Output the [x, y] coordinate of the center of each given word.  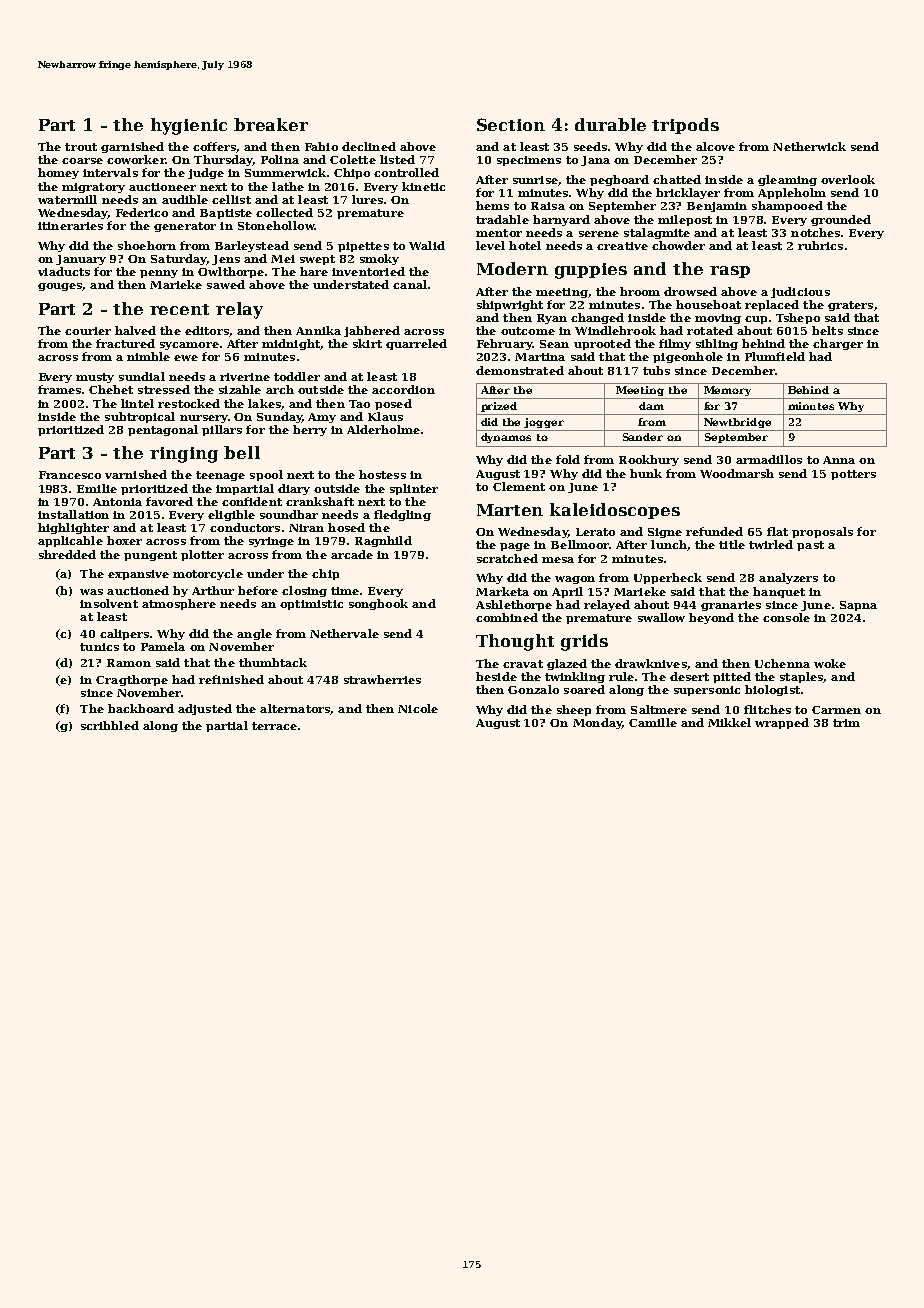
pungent [150, 556]
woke [830, 663]
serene [599, 234]
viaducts [64, 271]
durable [610, 124]
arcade [352, 554]
